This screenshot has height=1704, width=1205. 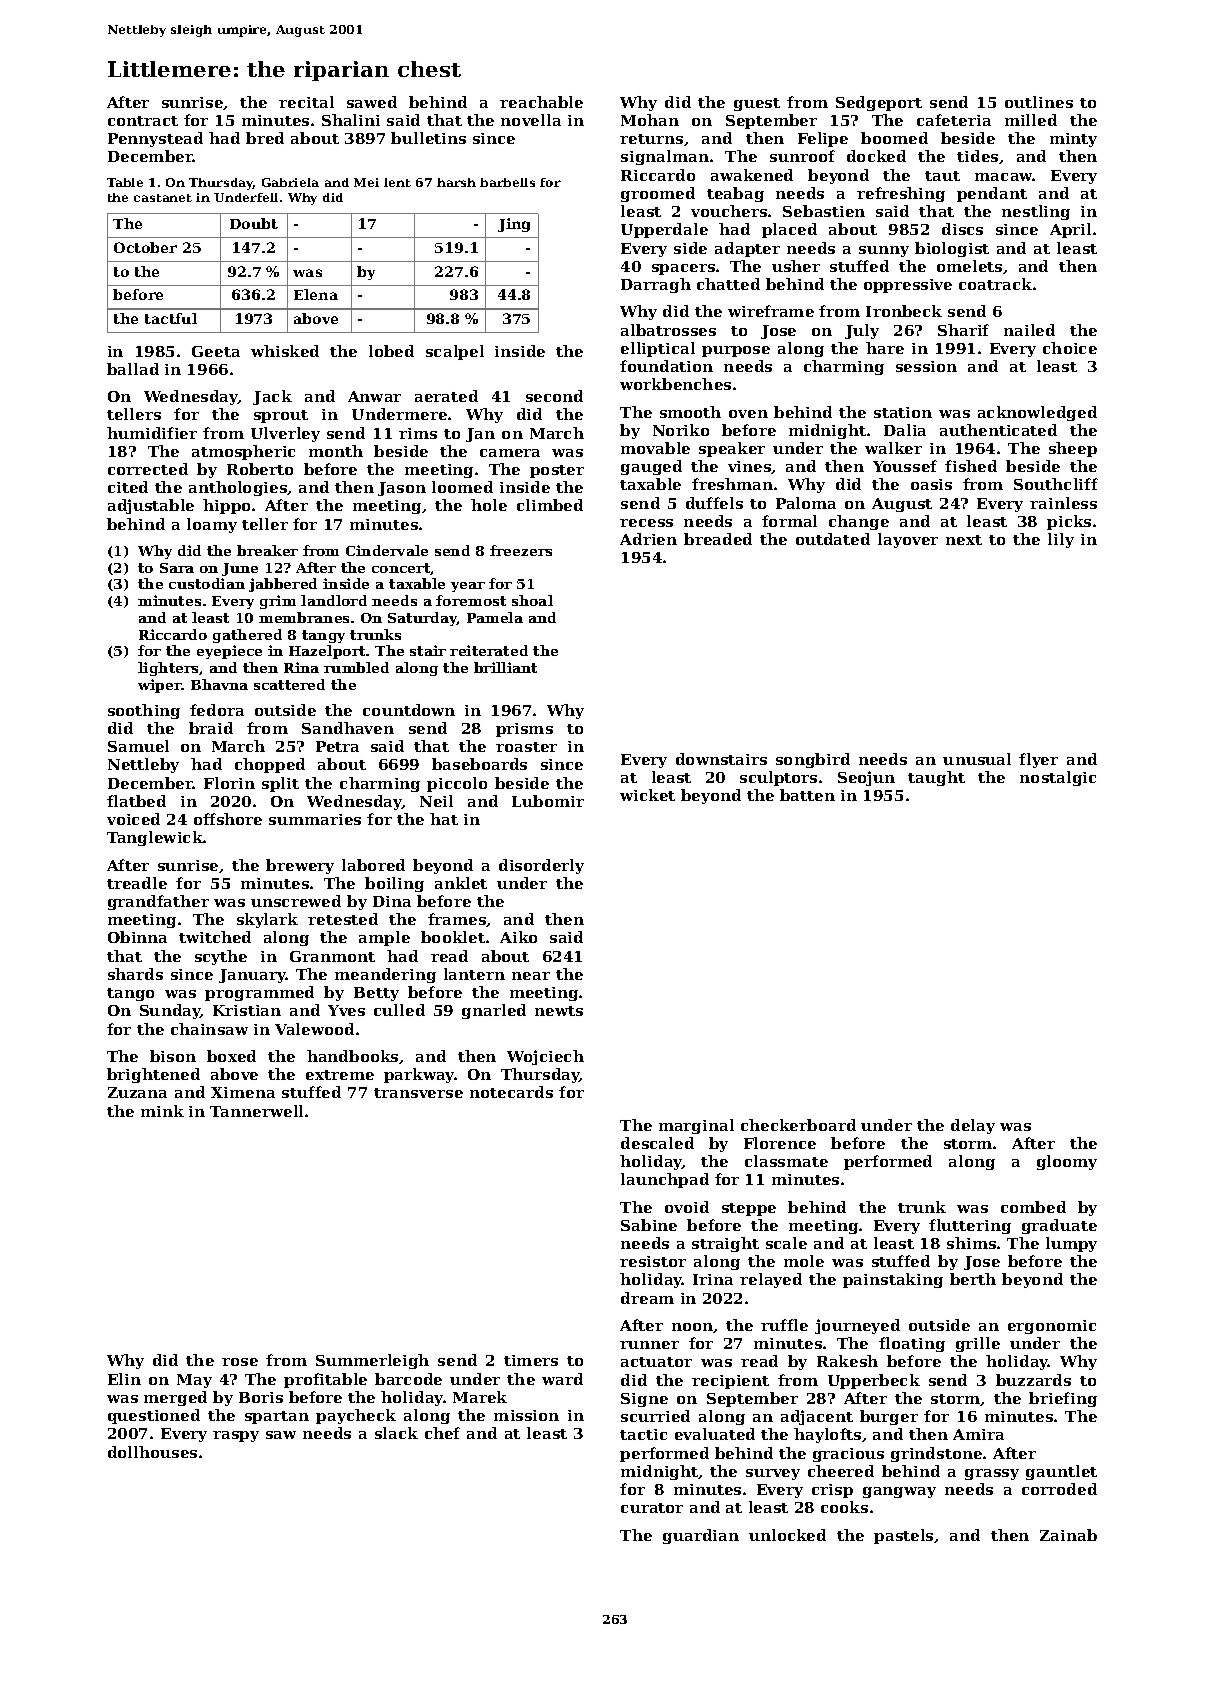 I want to click on Wojciech, so click(x=545, y=1057).
